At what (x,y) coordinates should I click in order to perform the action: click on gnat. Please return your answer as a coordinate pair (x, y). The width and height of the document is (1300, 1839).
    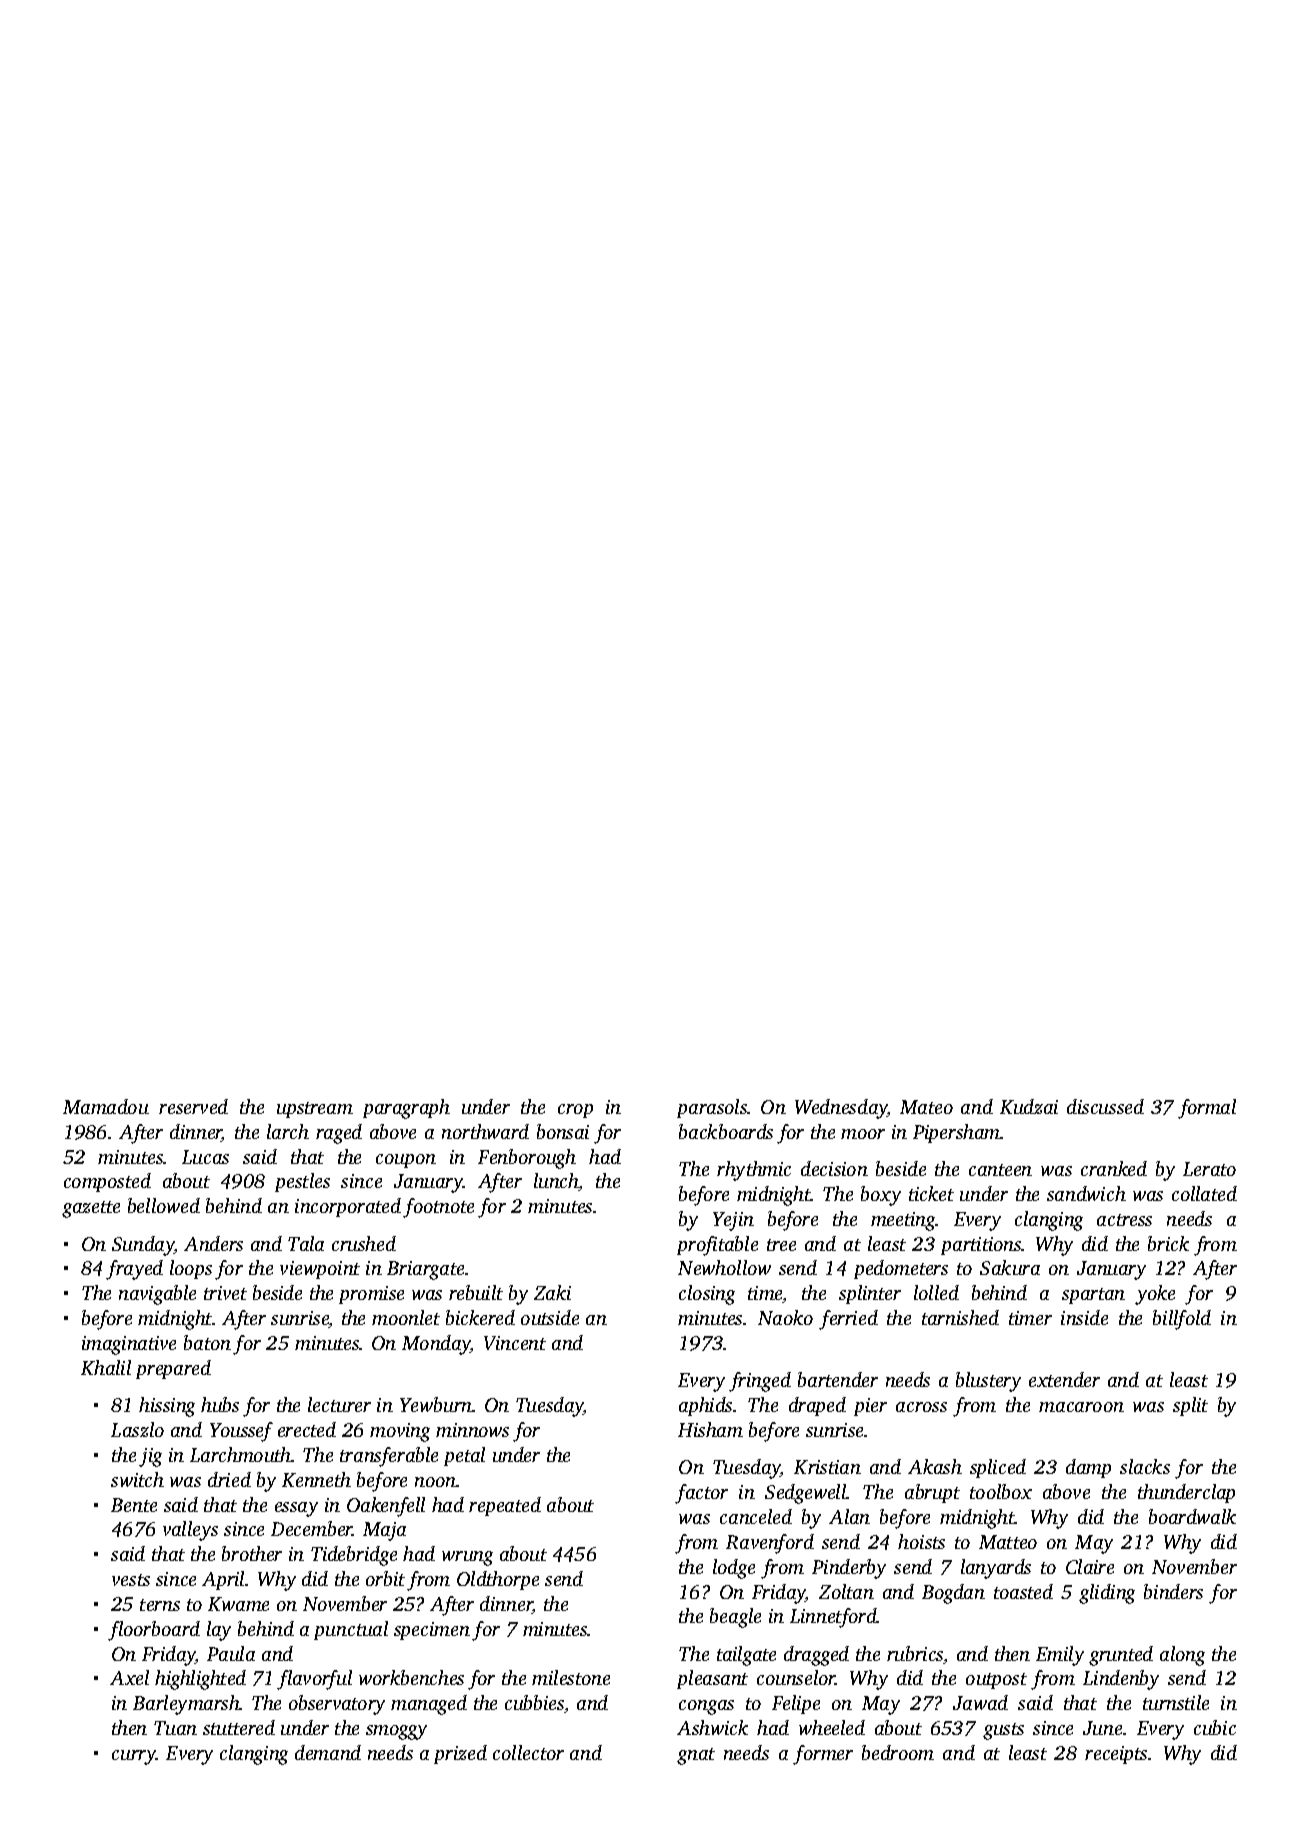
    Looking at the image, I should click on (696, 1756).
